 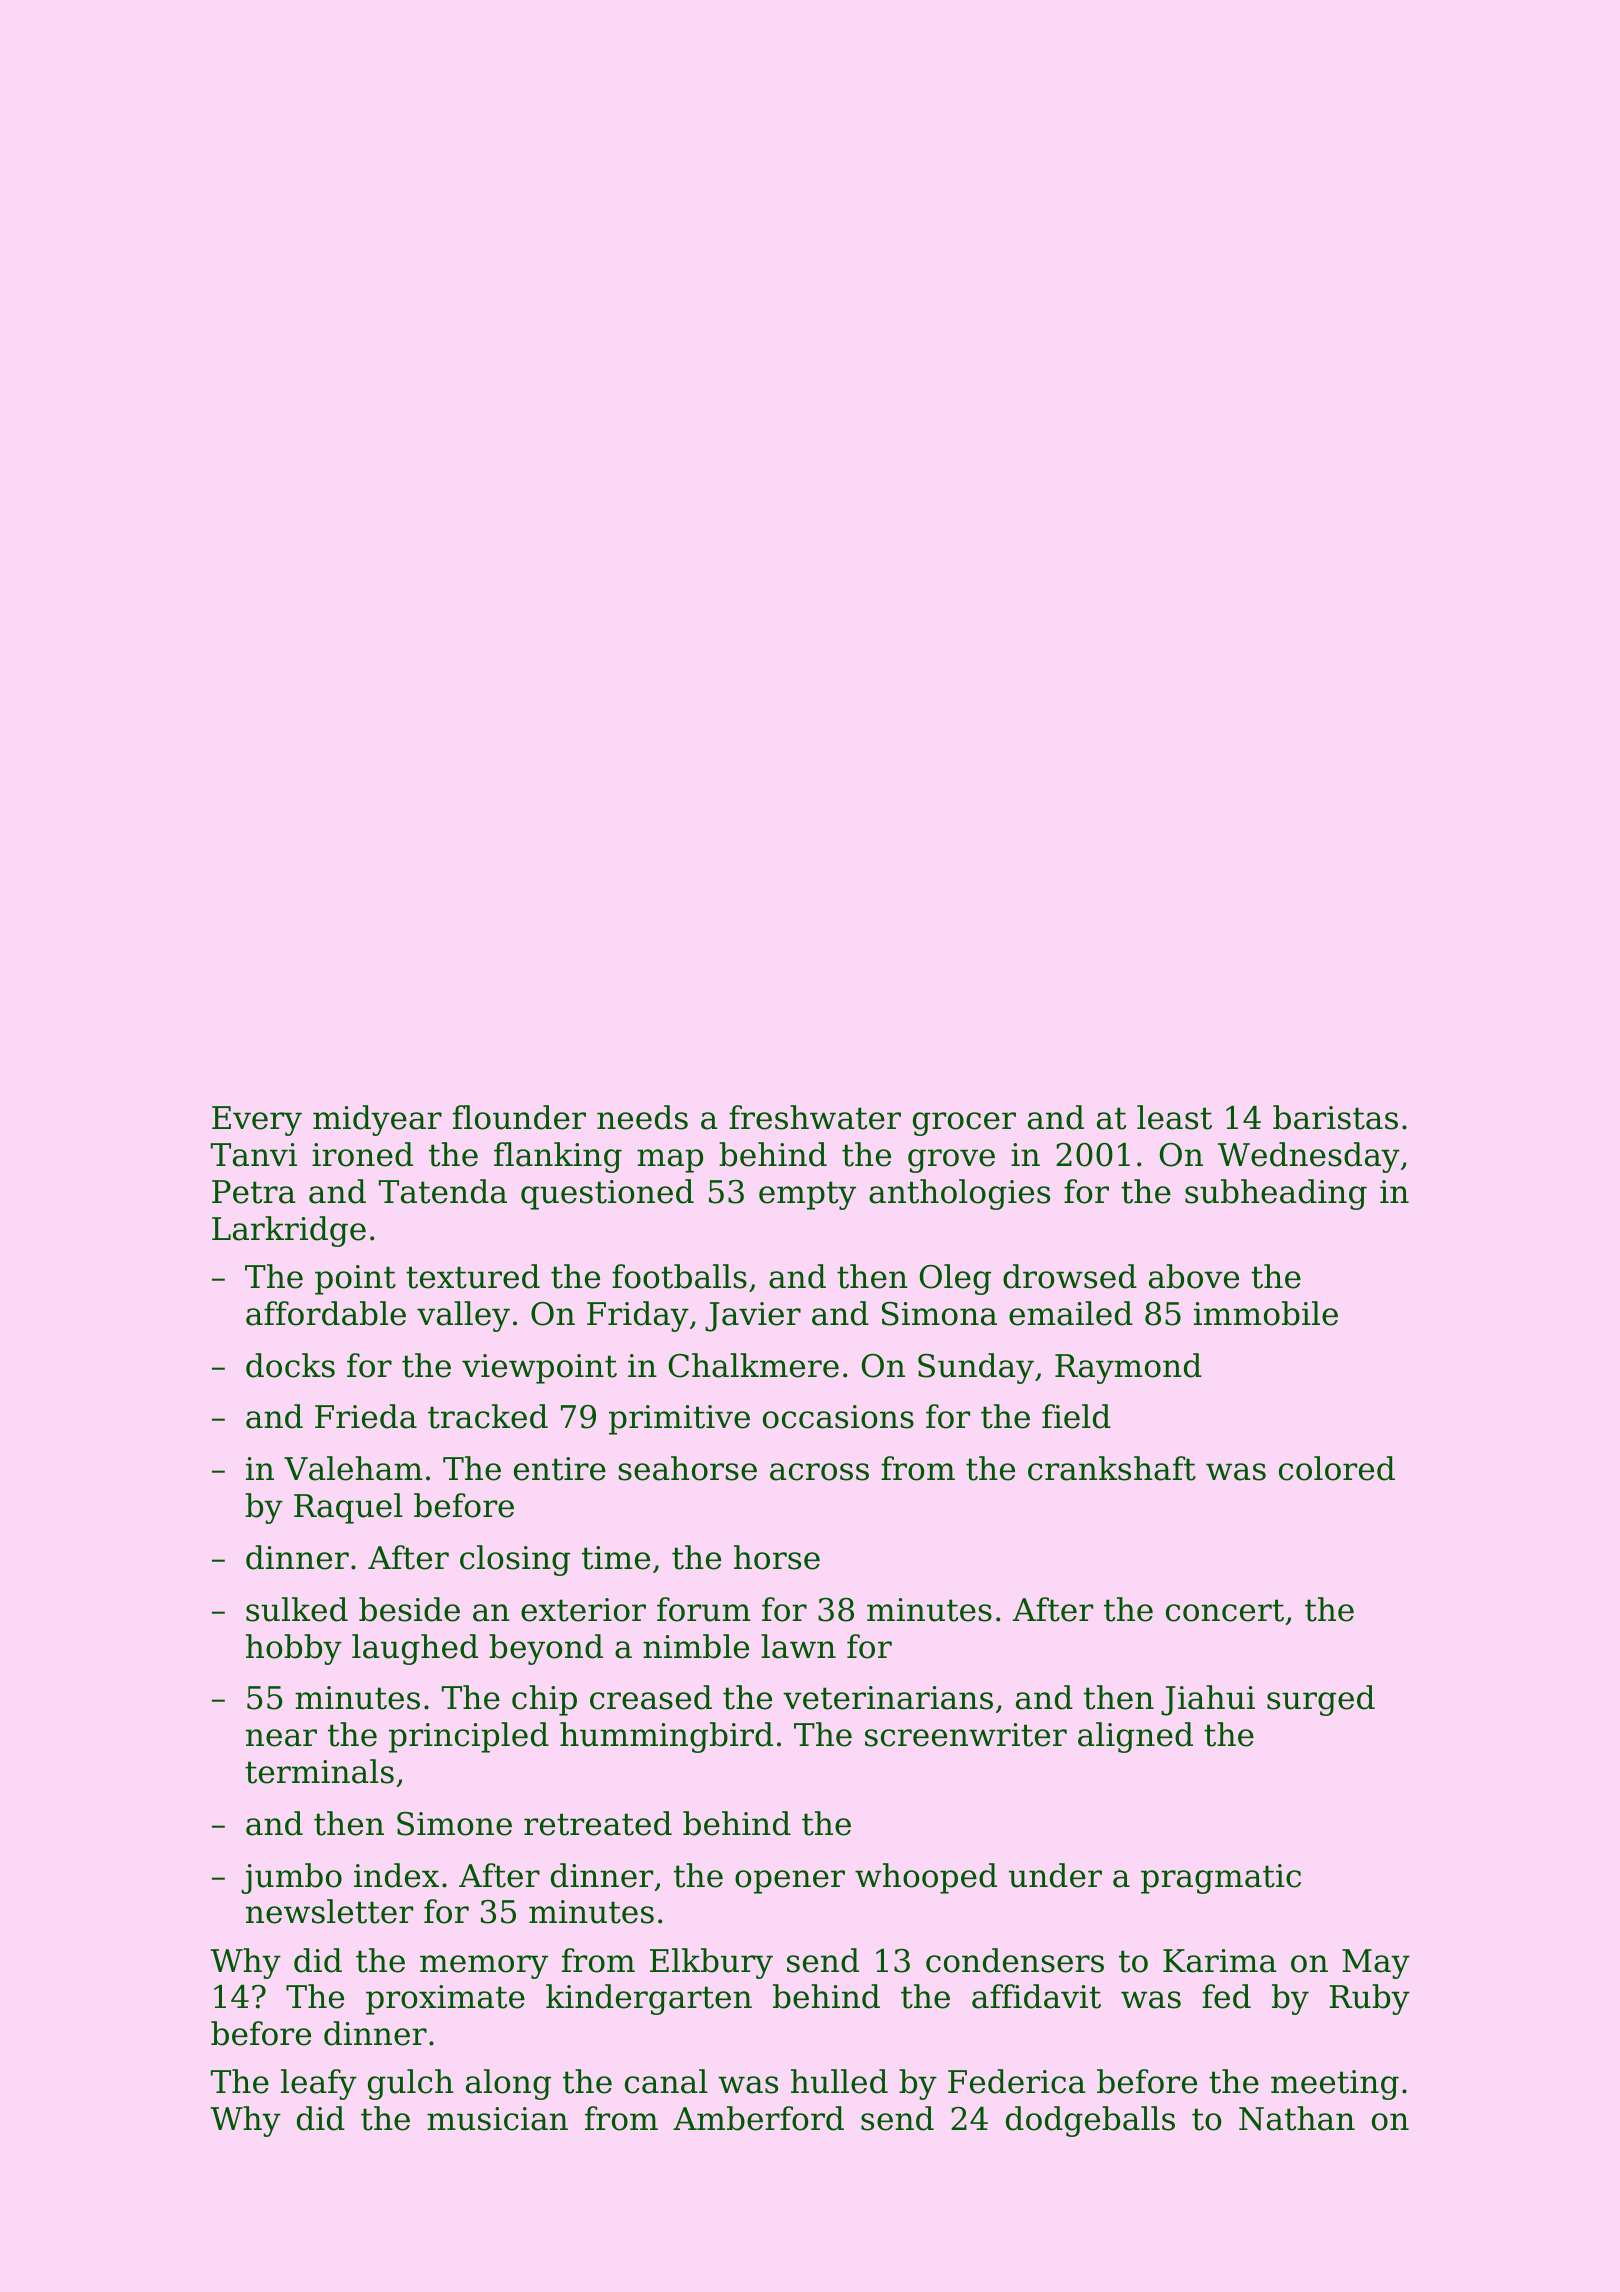 What do you see at coordinates (1221, 1879) in the screenshot?
I see `pragmatic` at bounding box center [1221, 1879].
